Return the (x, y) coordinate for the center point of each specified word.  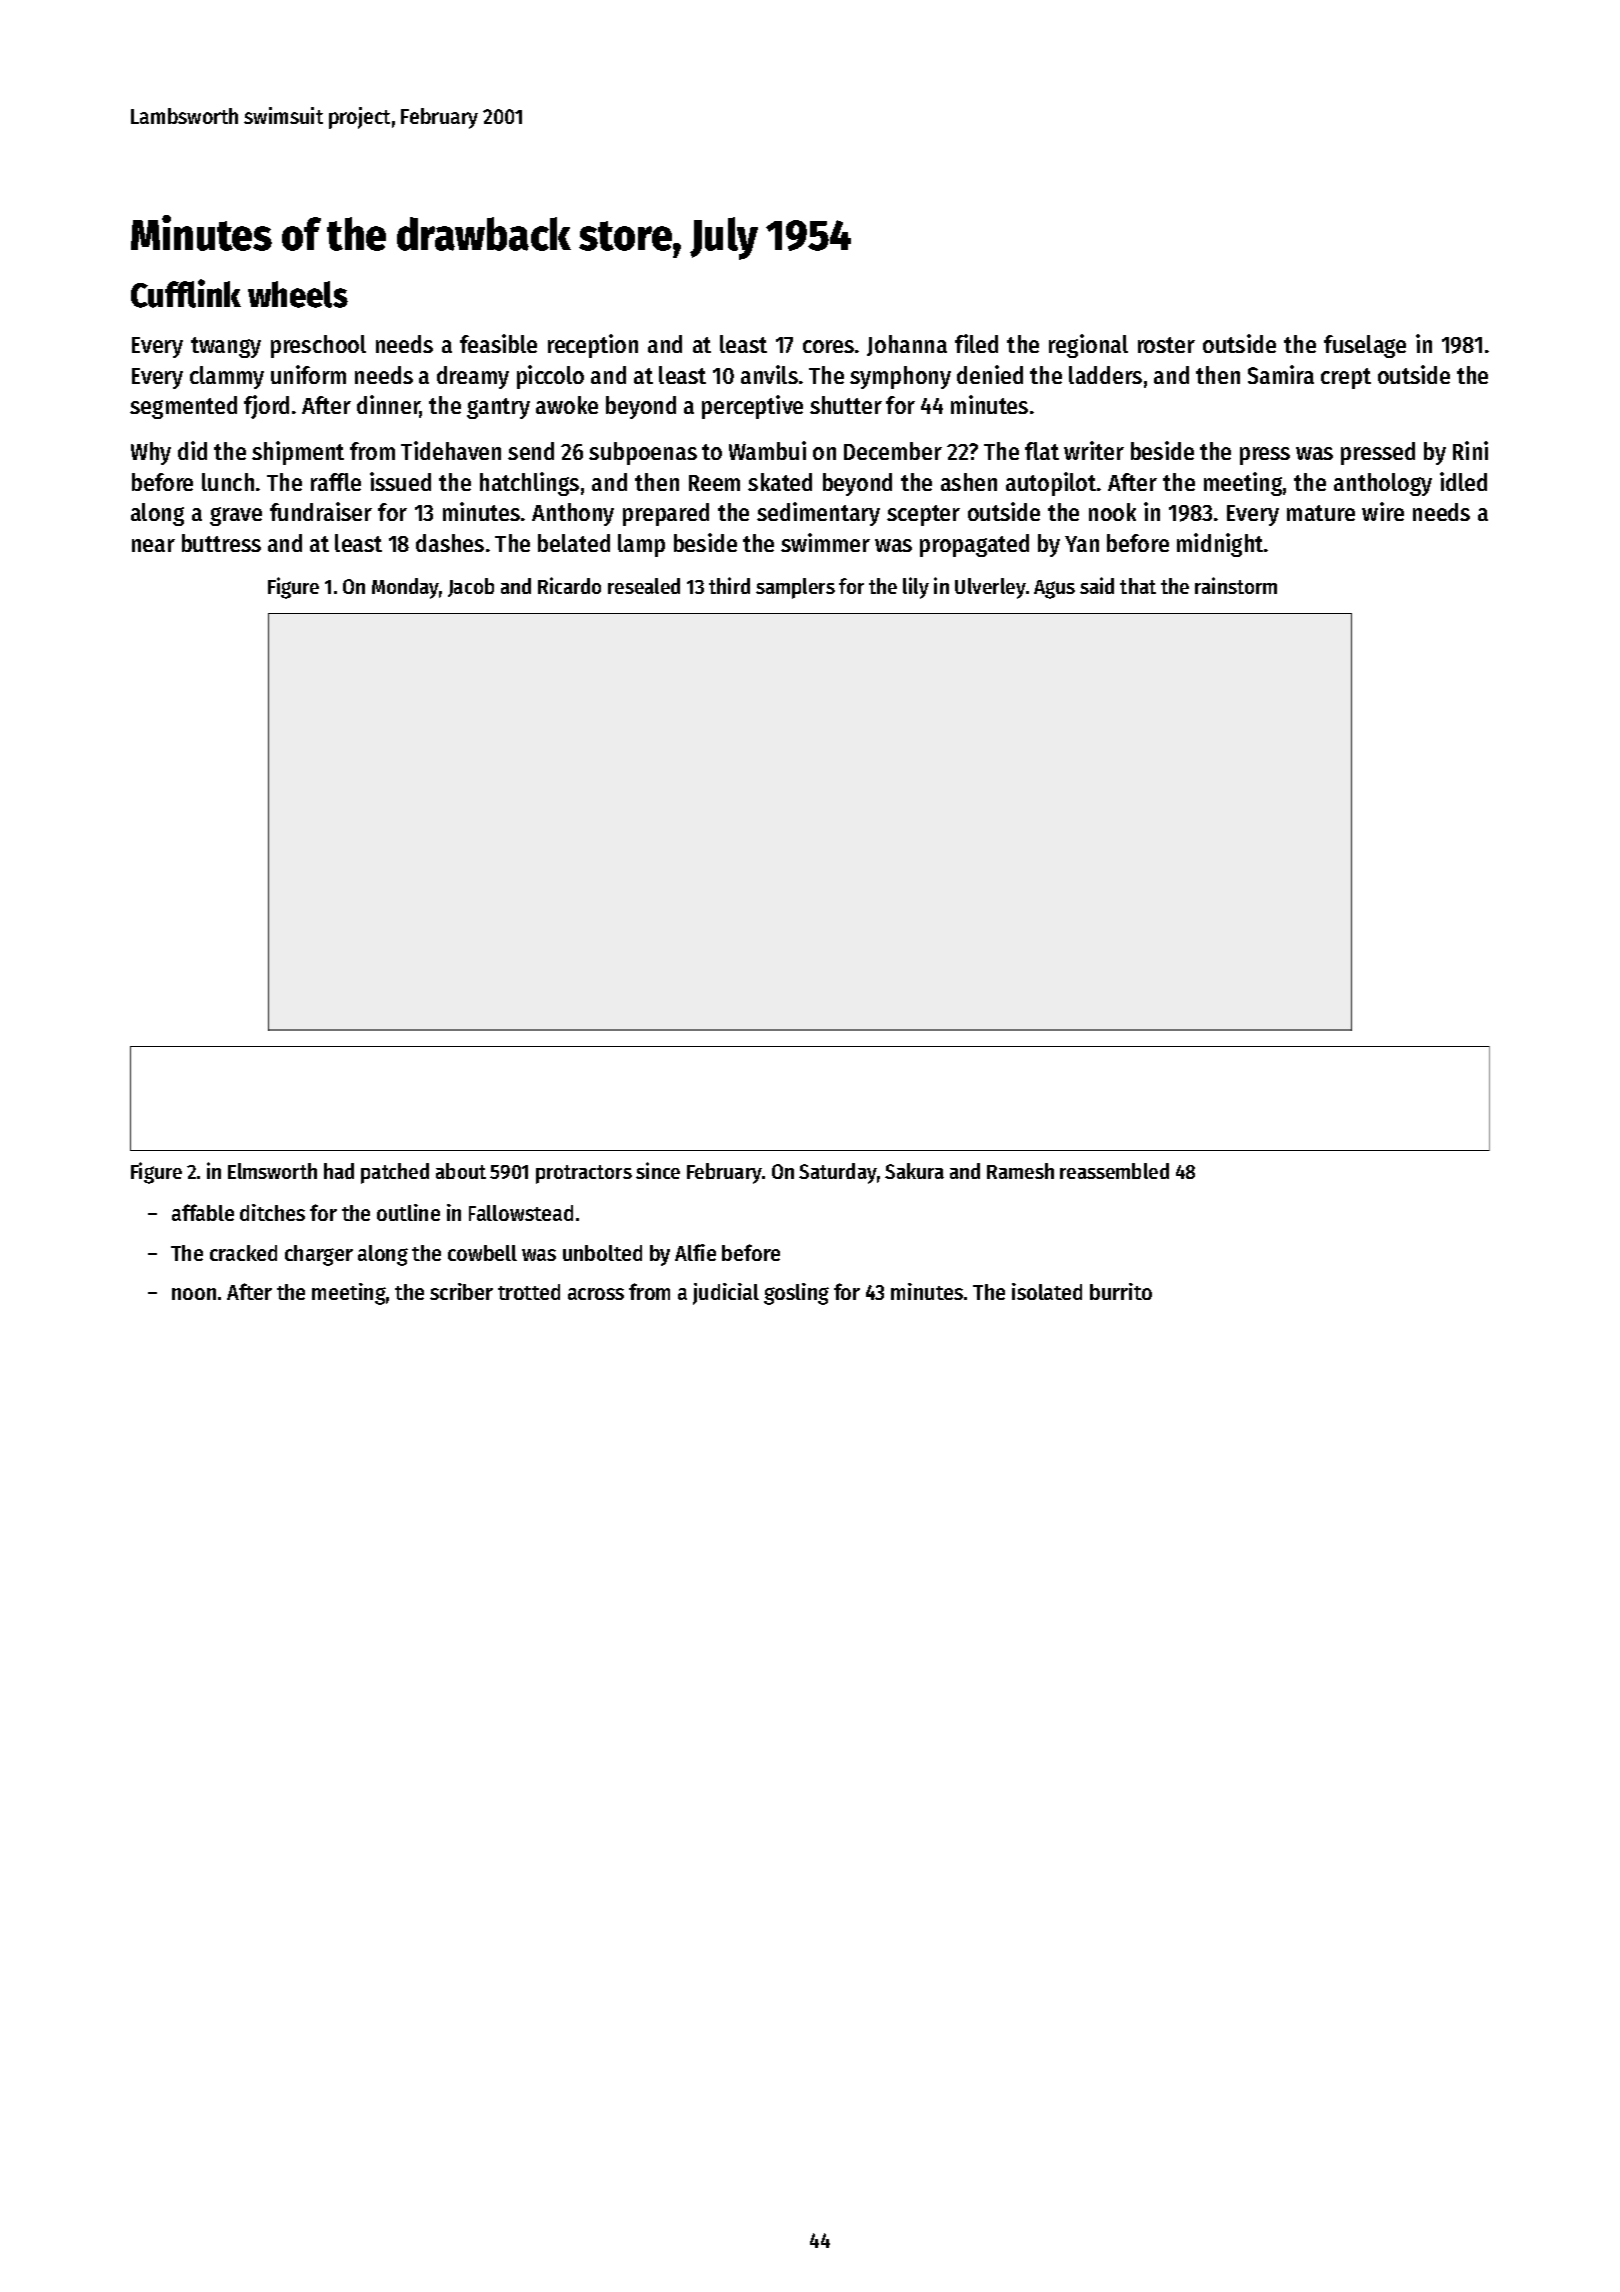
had (339, 1171)
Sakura (914, 1171)
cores (828, 346)
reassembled (1114, 1171)
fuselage (1365, 346)
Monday (405, 588)
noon (194, 1294)
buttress (221, 543)
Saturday (838, 1173)
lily (916, 588)
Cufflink (186, 293)
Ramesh (1020, 1171)
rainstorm (1236, 585)
